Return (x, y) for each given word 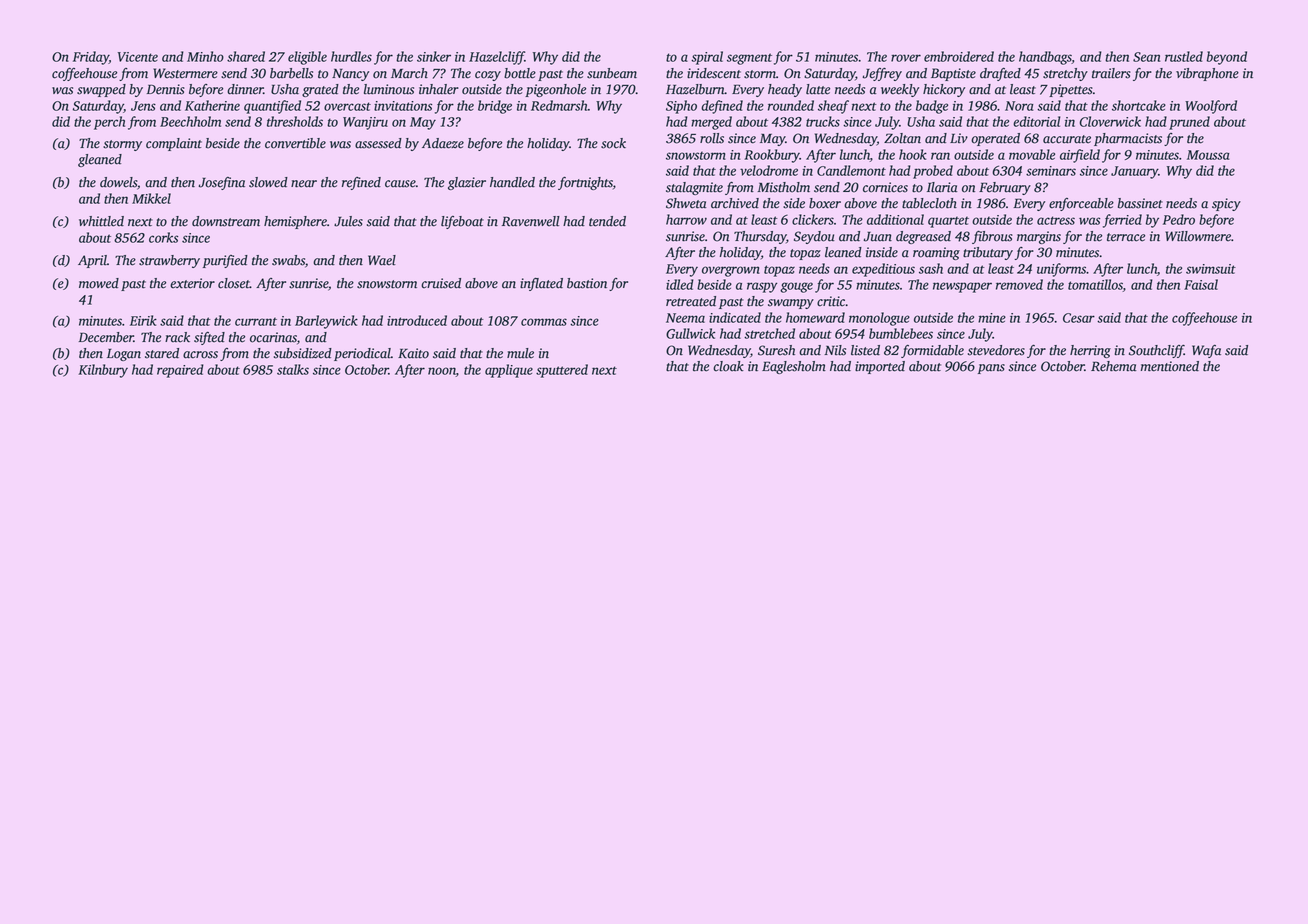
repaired (180, 371)
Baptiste (953, 74)
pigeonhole (555, 90)
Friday (91, 58)
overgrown (731, 271)
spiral (707, 58)
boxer (825, 203)
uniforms (1061, 270)
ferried (1122, 221)
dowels (118, 182)
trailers (1111, 73)
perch (109, 123)
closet (234, 283)
